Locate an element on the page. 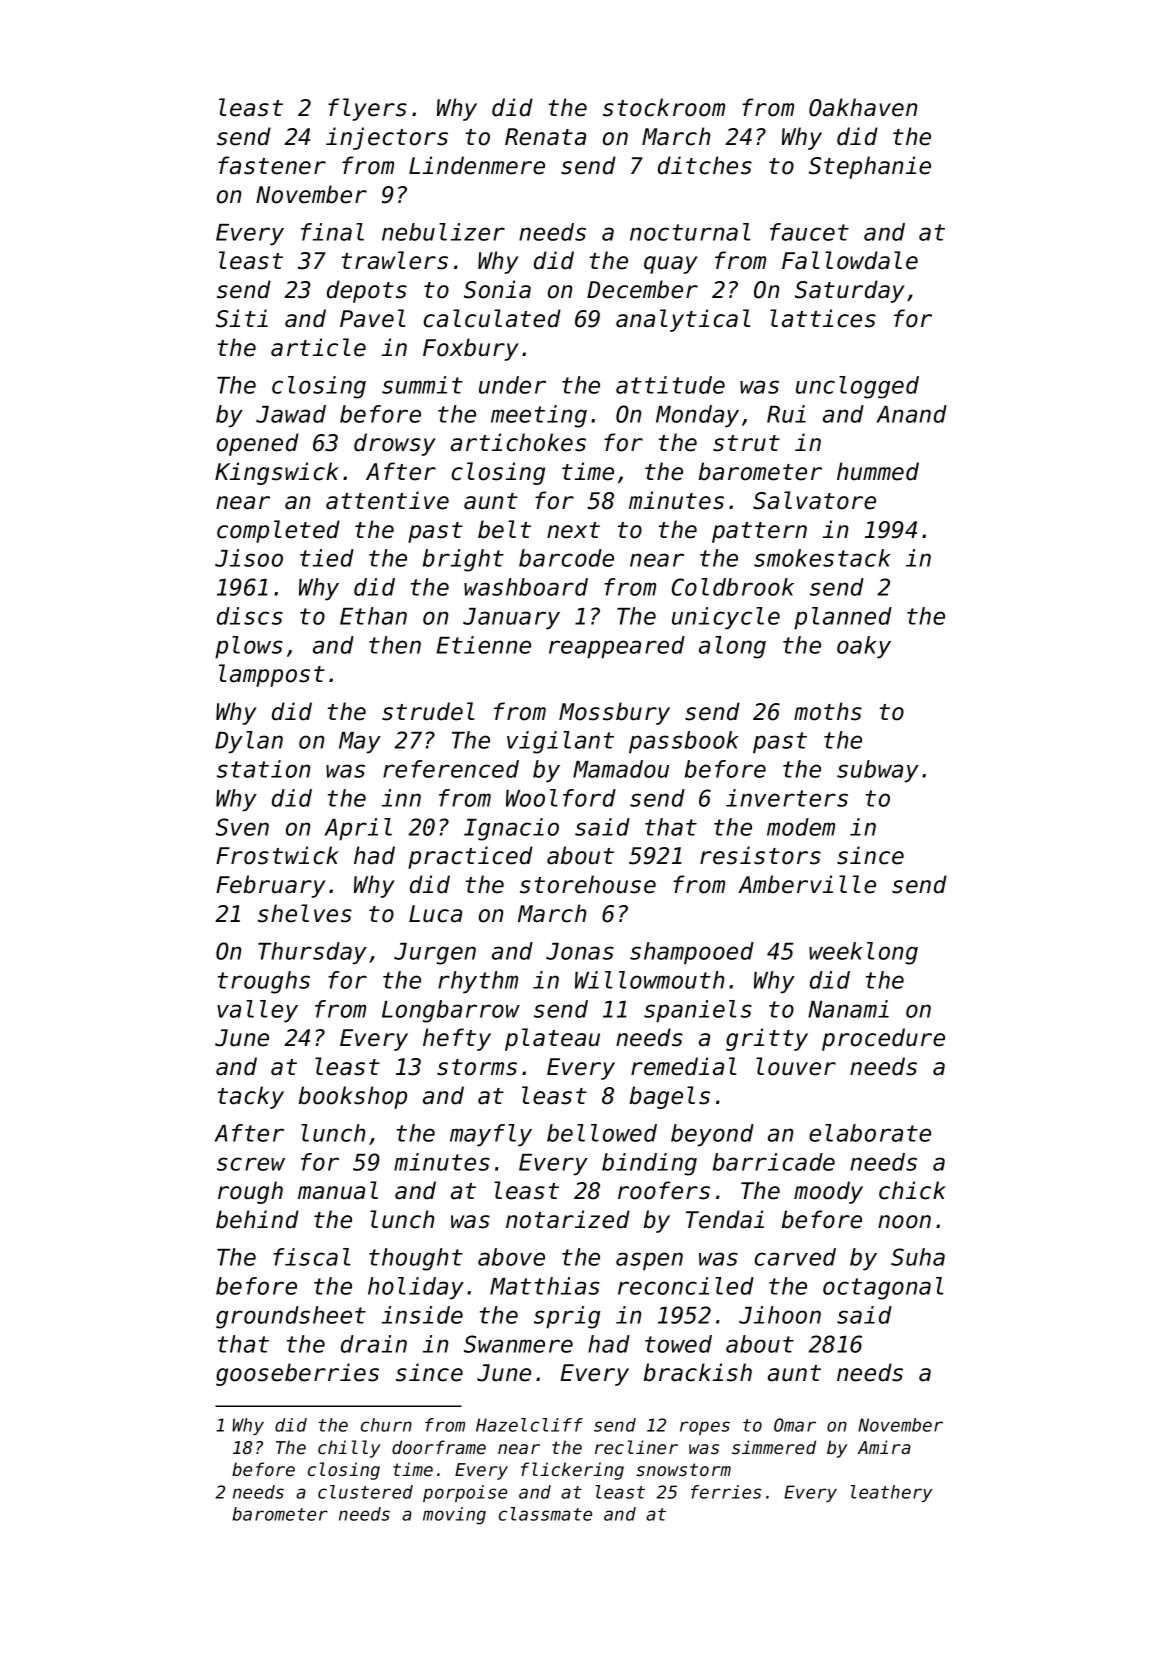 The width and height of the image is (1165, 1654). ferries is located at coordinates (726, 1492).
